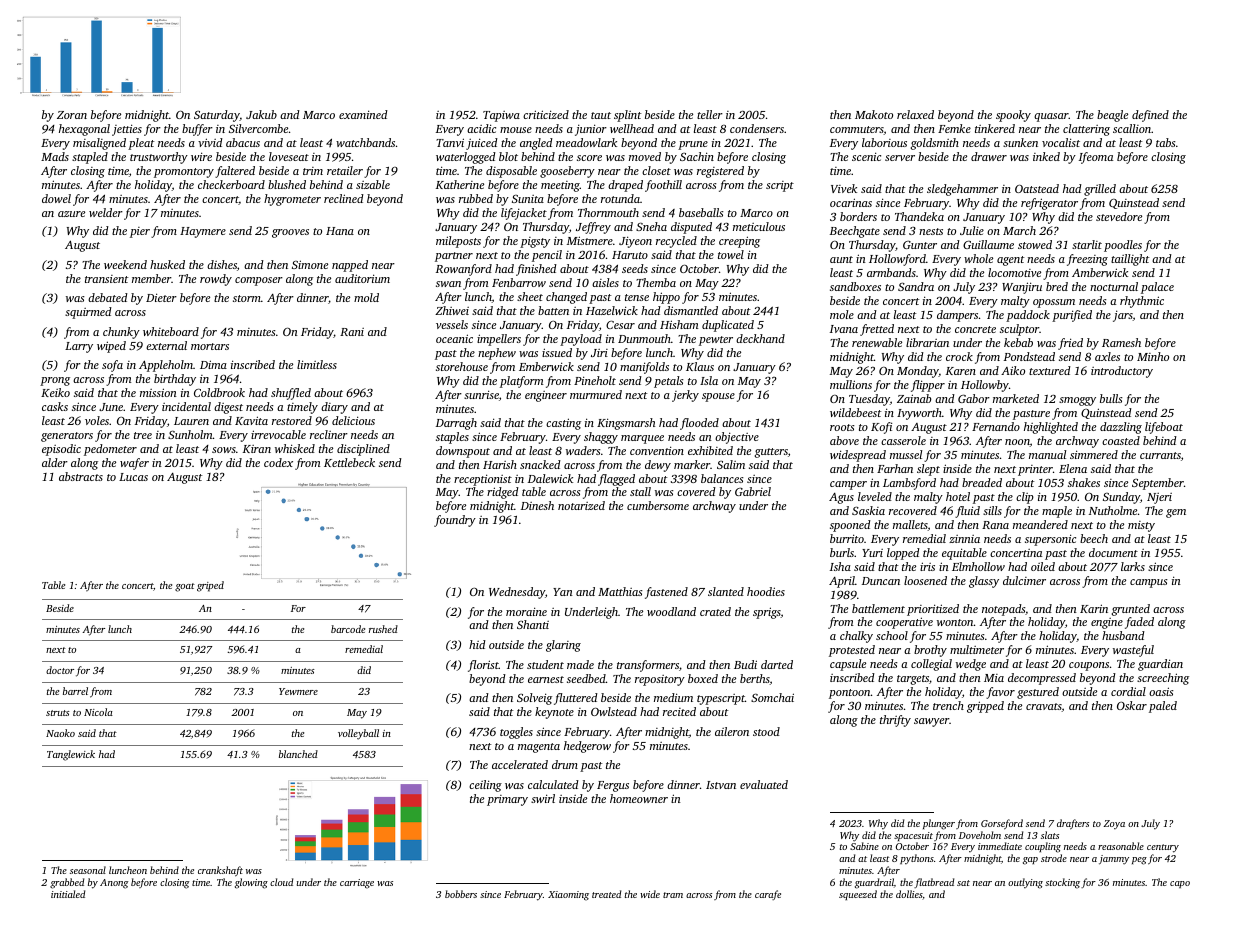 This screenshot has height=952, width=1233. Describe the element at coordinates (298, 754) in the screenshot. I see `blanched` at that location.
